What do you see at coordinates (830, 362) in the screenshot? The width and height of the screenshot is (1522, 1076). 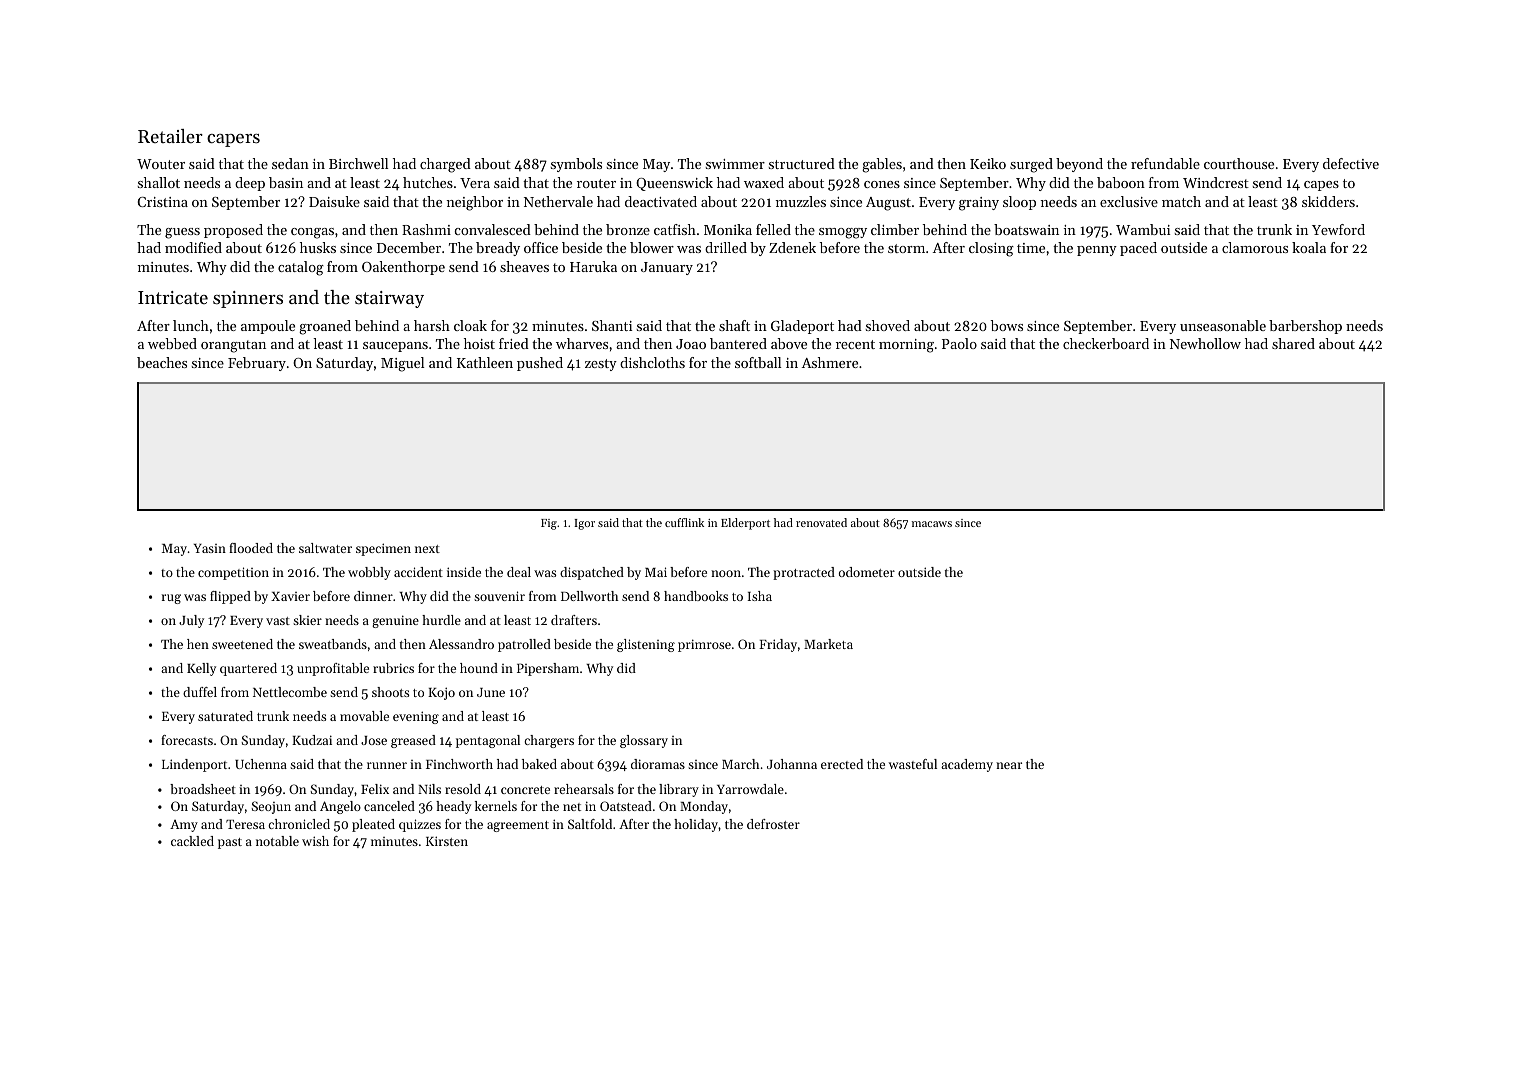 I see `Ashmere` at bounding box center [830, 362].
